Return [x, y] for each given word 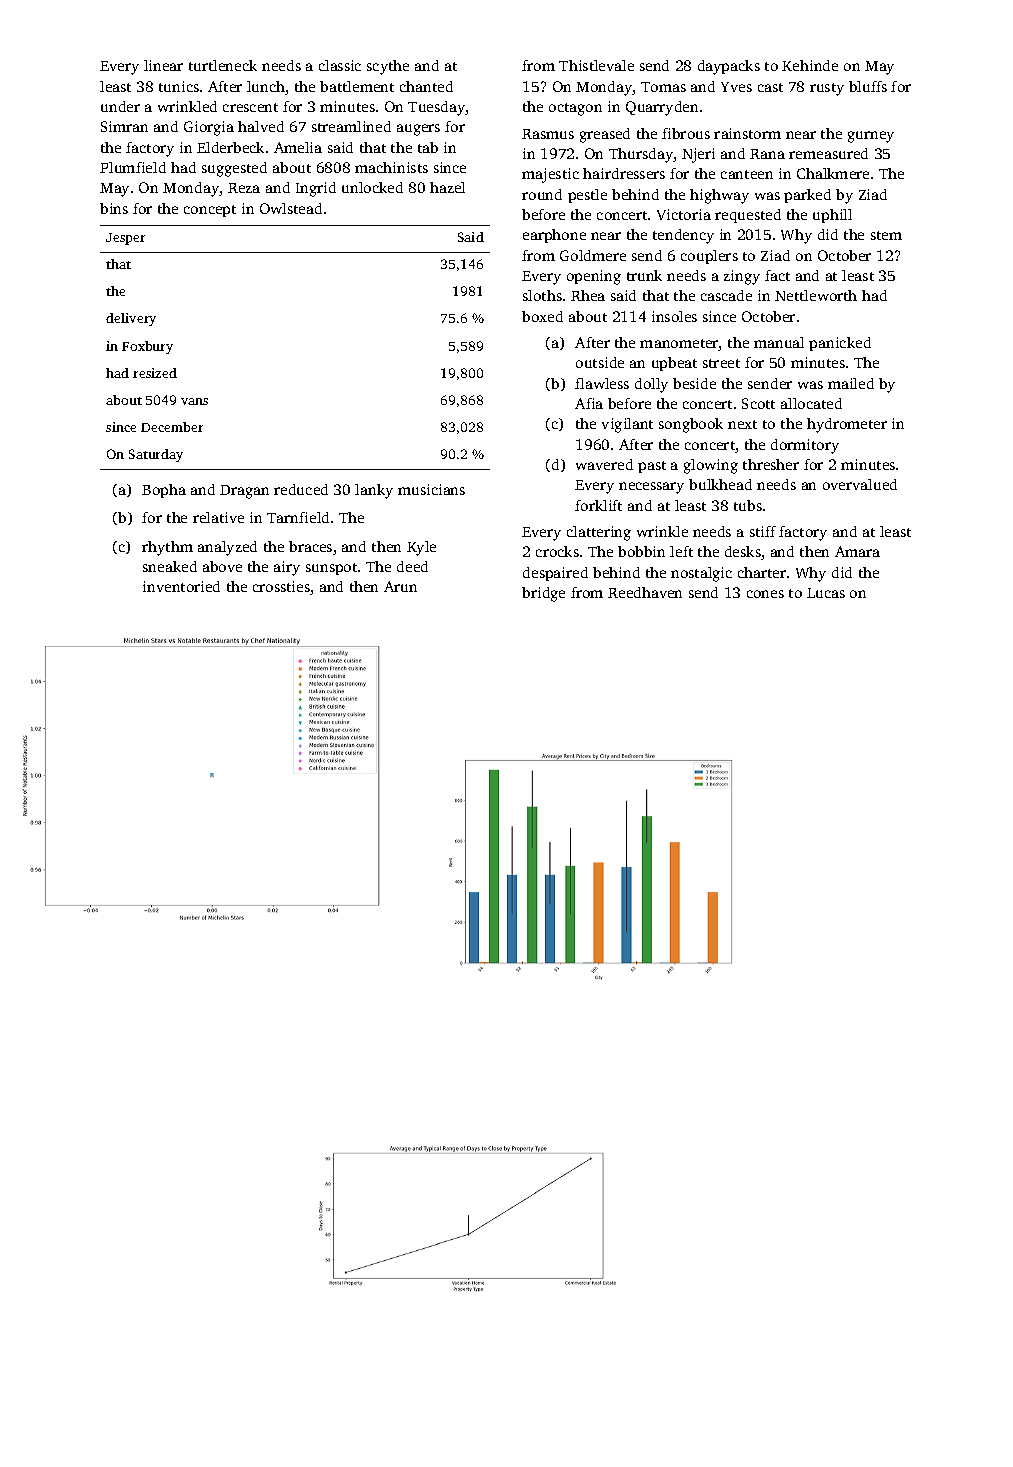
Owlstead [291, 208]
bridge [543, 594]
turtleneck [223, 65]
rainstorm [747, 133]
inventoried [181, 586]
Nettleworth [816, 295]
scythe [388, 67]
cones [765, 594]
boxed [542, 316]
